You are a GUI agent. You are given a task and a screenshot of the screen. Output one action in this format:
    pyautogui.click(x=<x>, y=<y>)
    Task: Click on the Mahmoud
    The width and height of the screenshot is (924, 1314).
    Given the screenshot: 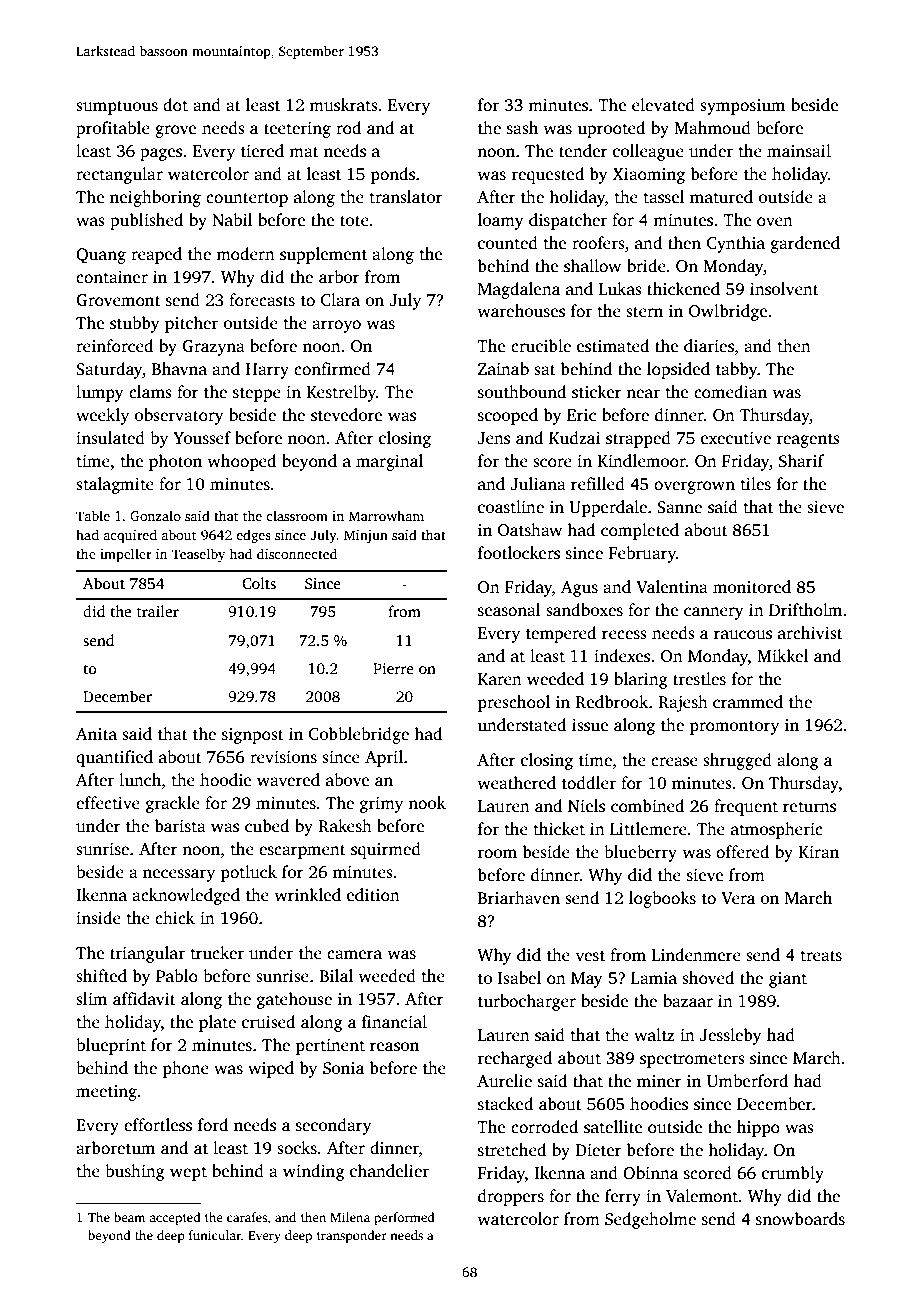 What is the action you would take?
    pyautogui.click(x=712, y=128)
